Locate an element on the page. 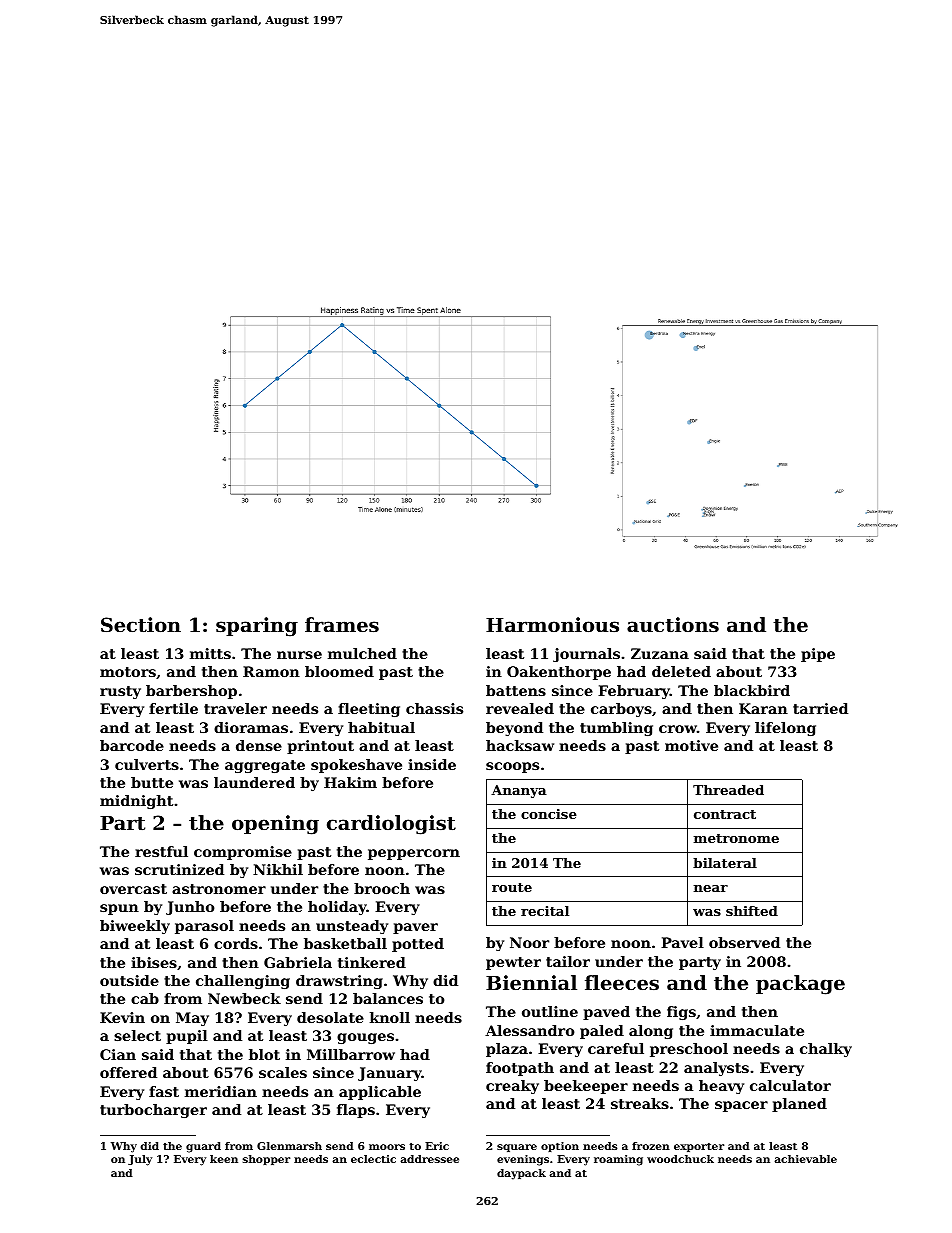 The image size is (952, 1233). spun is located at coordinates (119, 909).
